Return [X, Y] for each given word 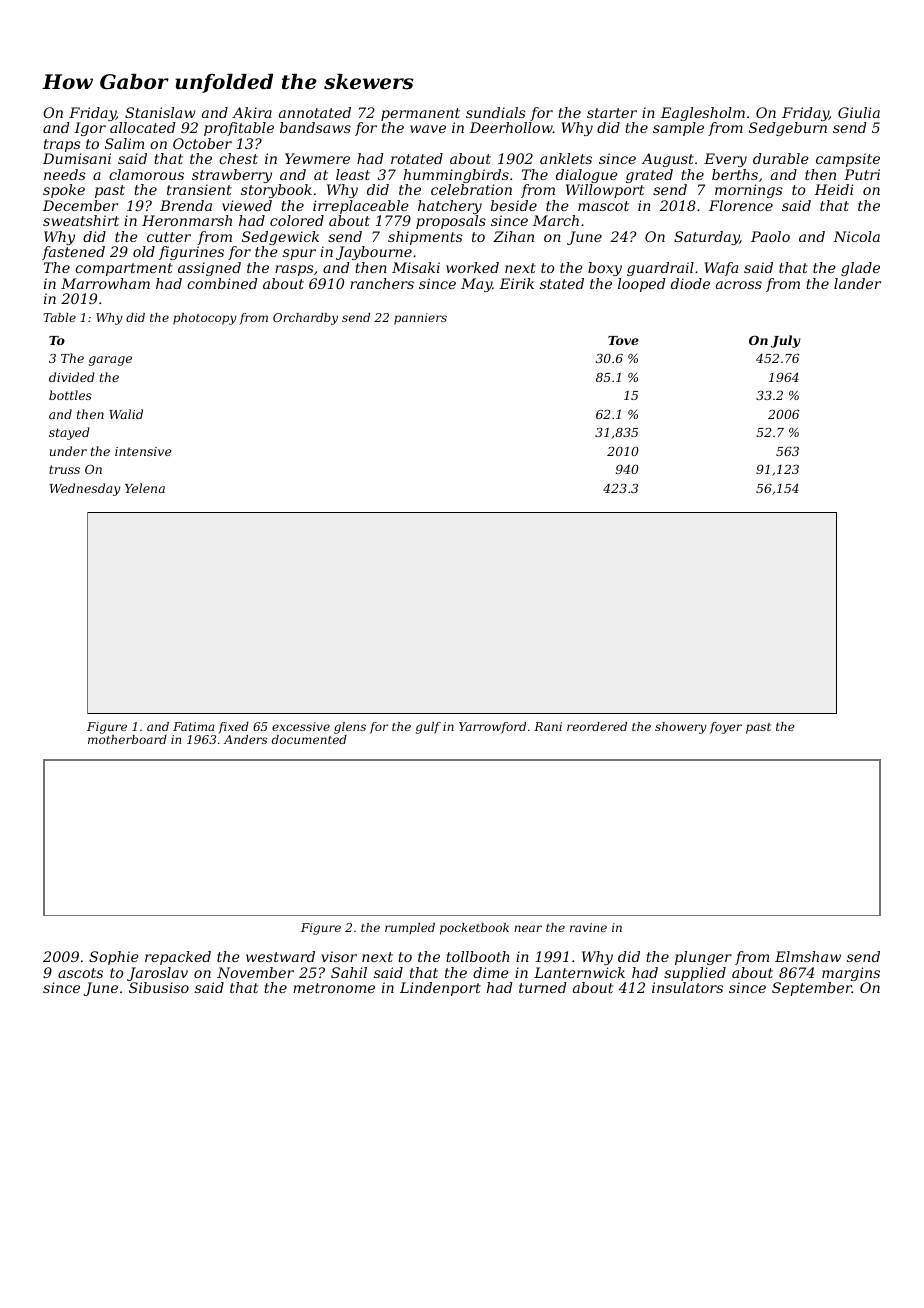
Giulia [859, 112]
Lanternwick [579, 972]
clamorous [146, 174]
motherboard [127, 739]
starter [612, 113]
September [812, 989]
